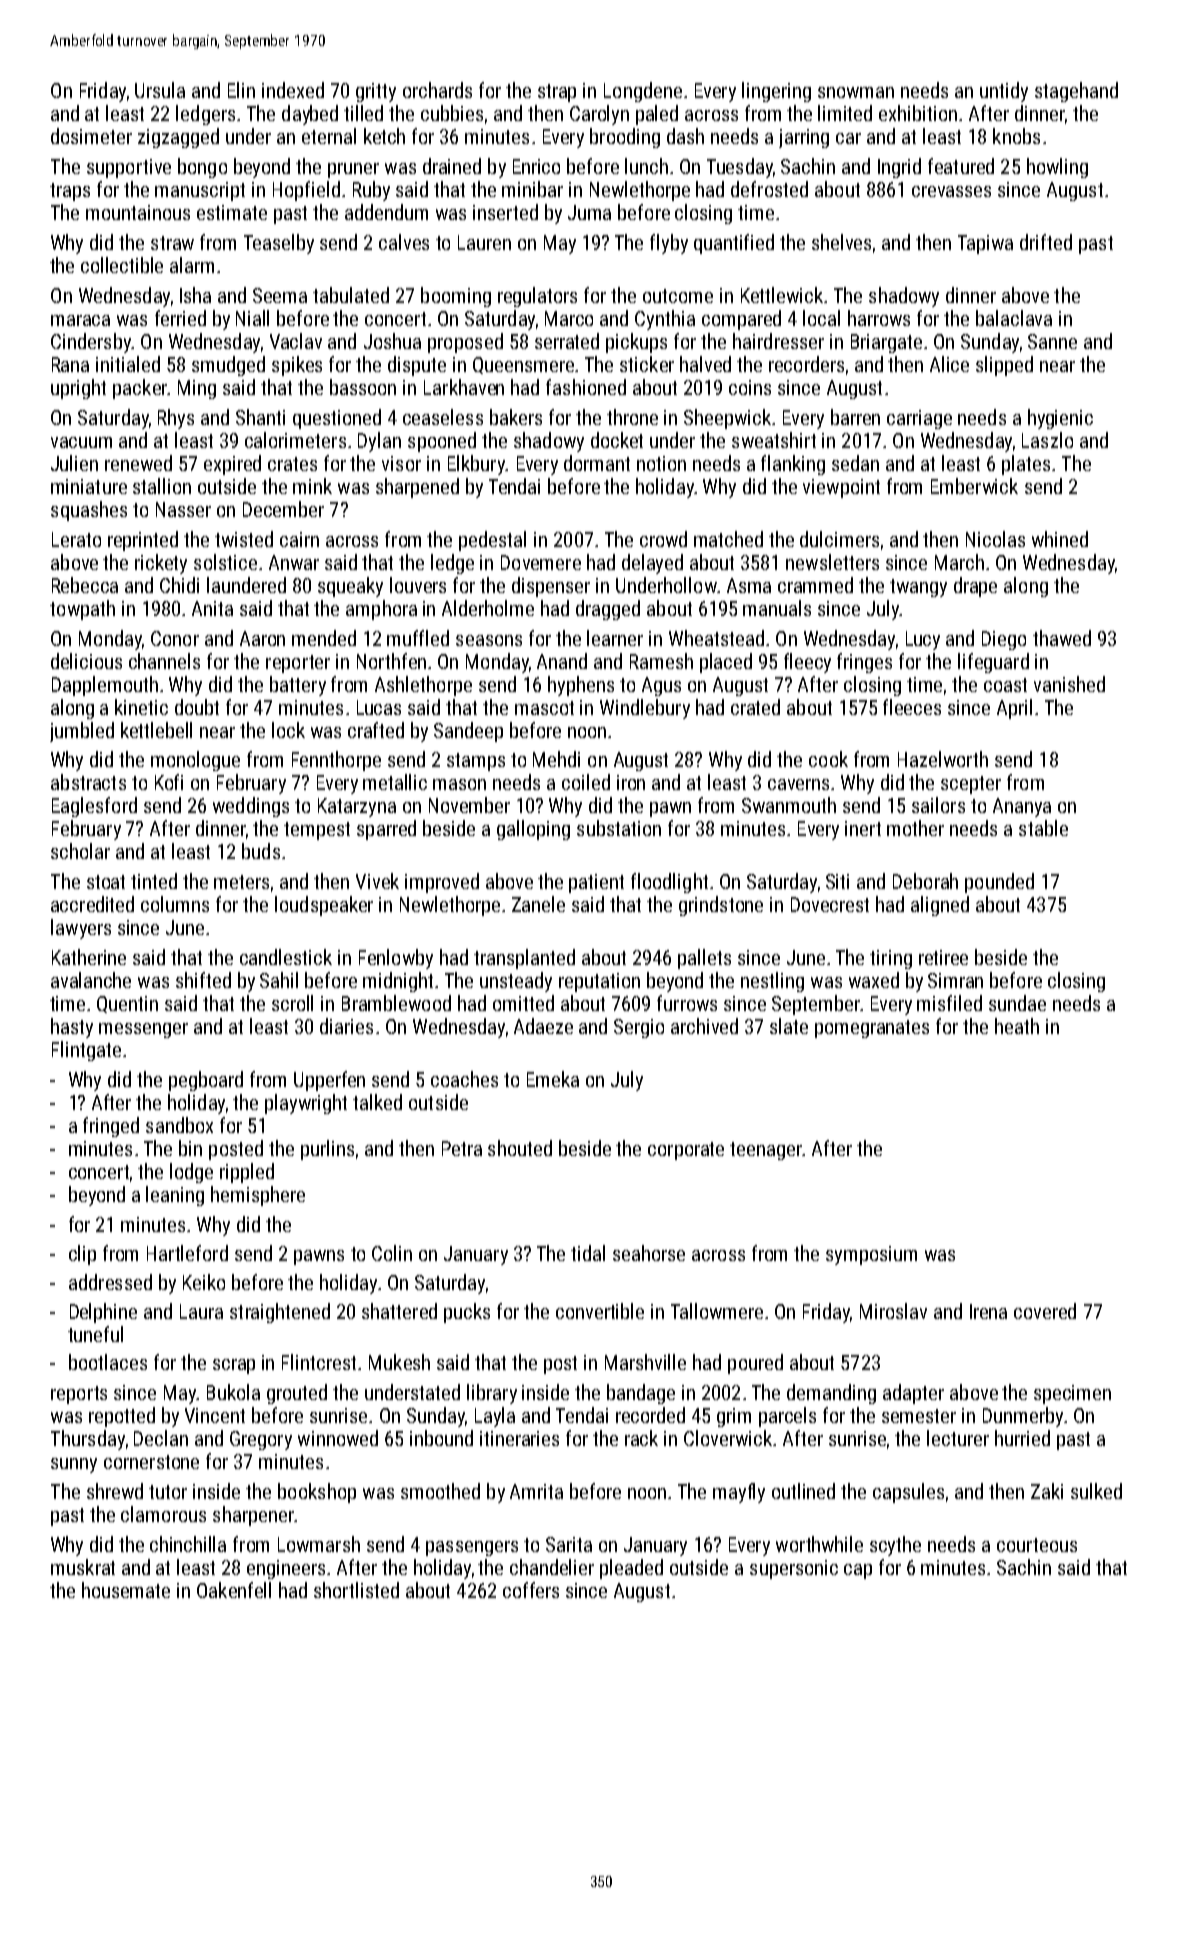 Image resolution: width=1180 pixels, height=1943 pixels. Describe the element at coordinates (940, 906) in the screenshot. I see `aligned` at that location.
